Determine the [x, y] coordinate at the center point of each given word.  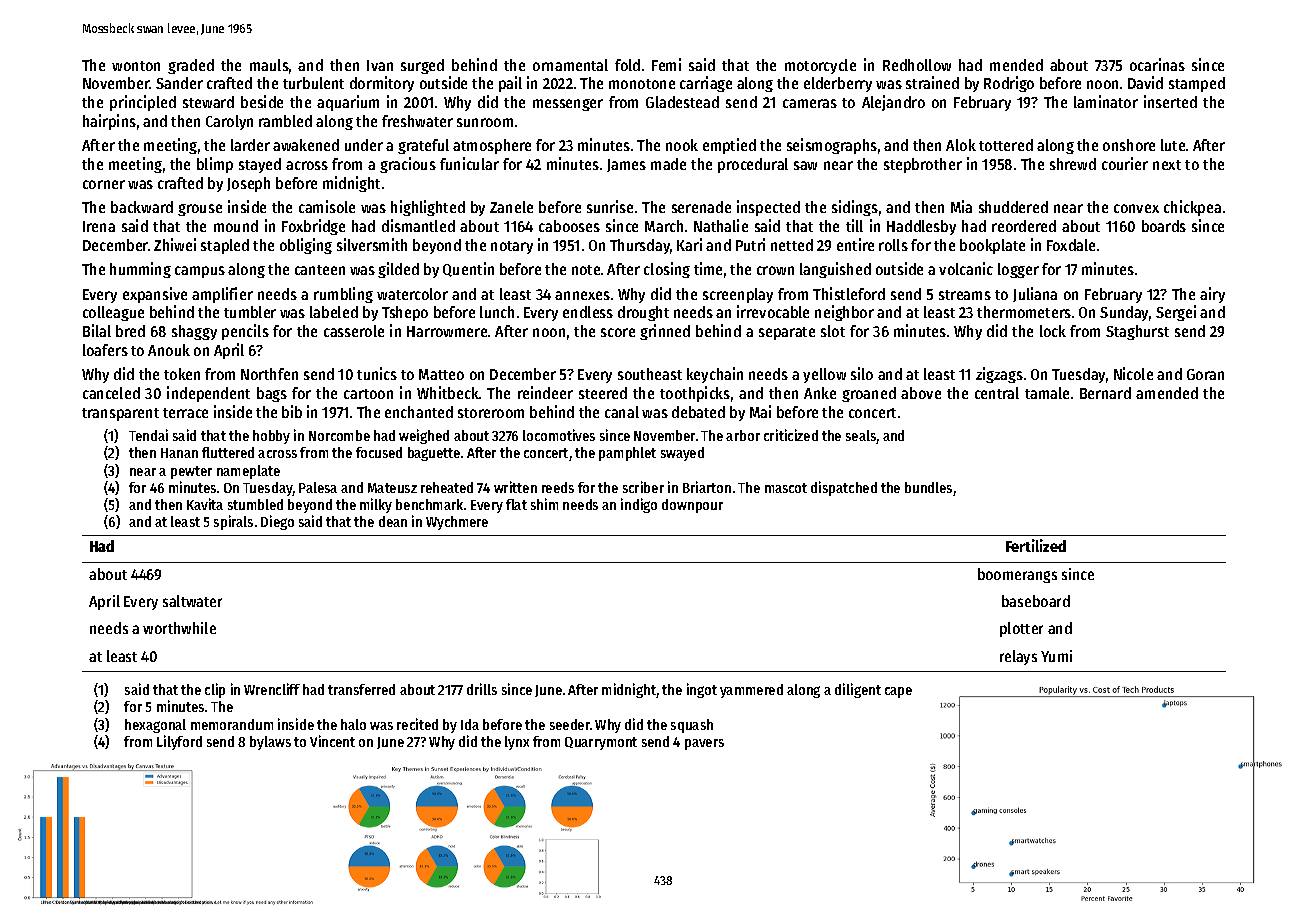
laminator [1106, 101]
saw [805, 165]
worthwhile [179, 628]
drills [482, 689]
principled [143, 103]
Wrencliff [272, 689]
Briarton [707, 487]
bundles [928, 487]
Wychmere [457, 523]
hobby [271, 437]
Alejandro [893, 103]
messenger [568, 105]
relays [1018, 657]
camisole [327, 206]
